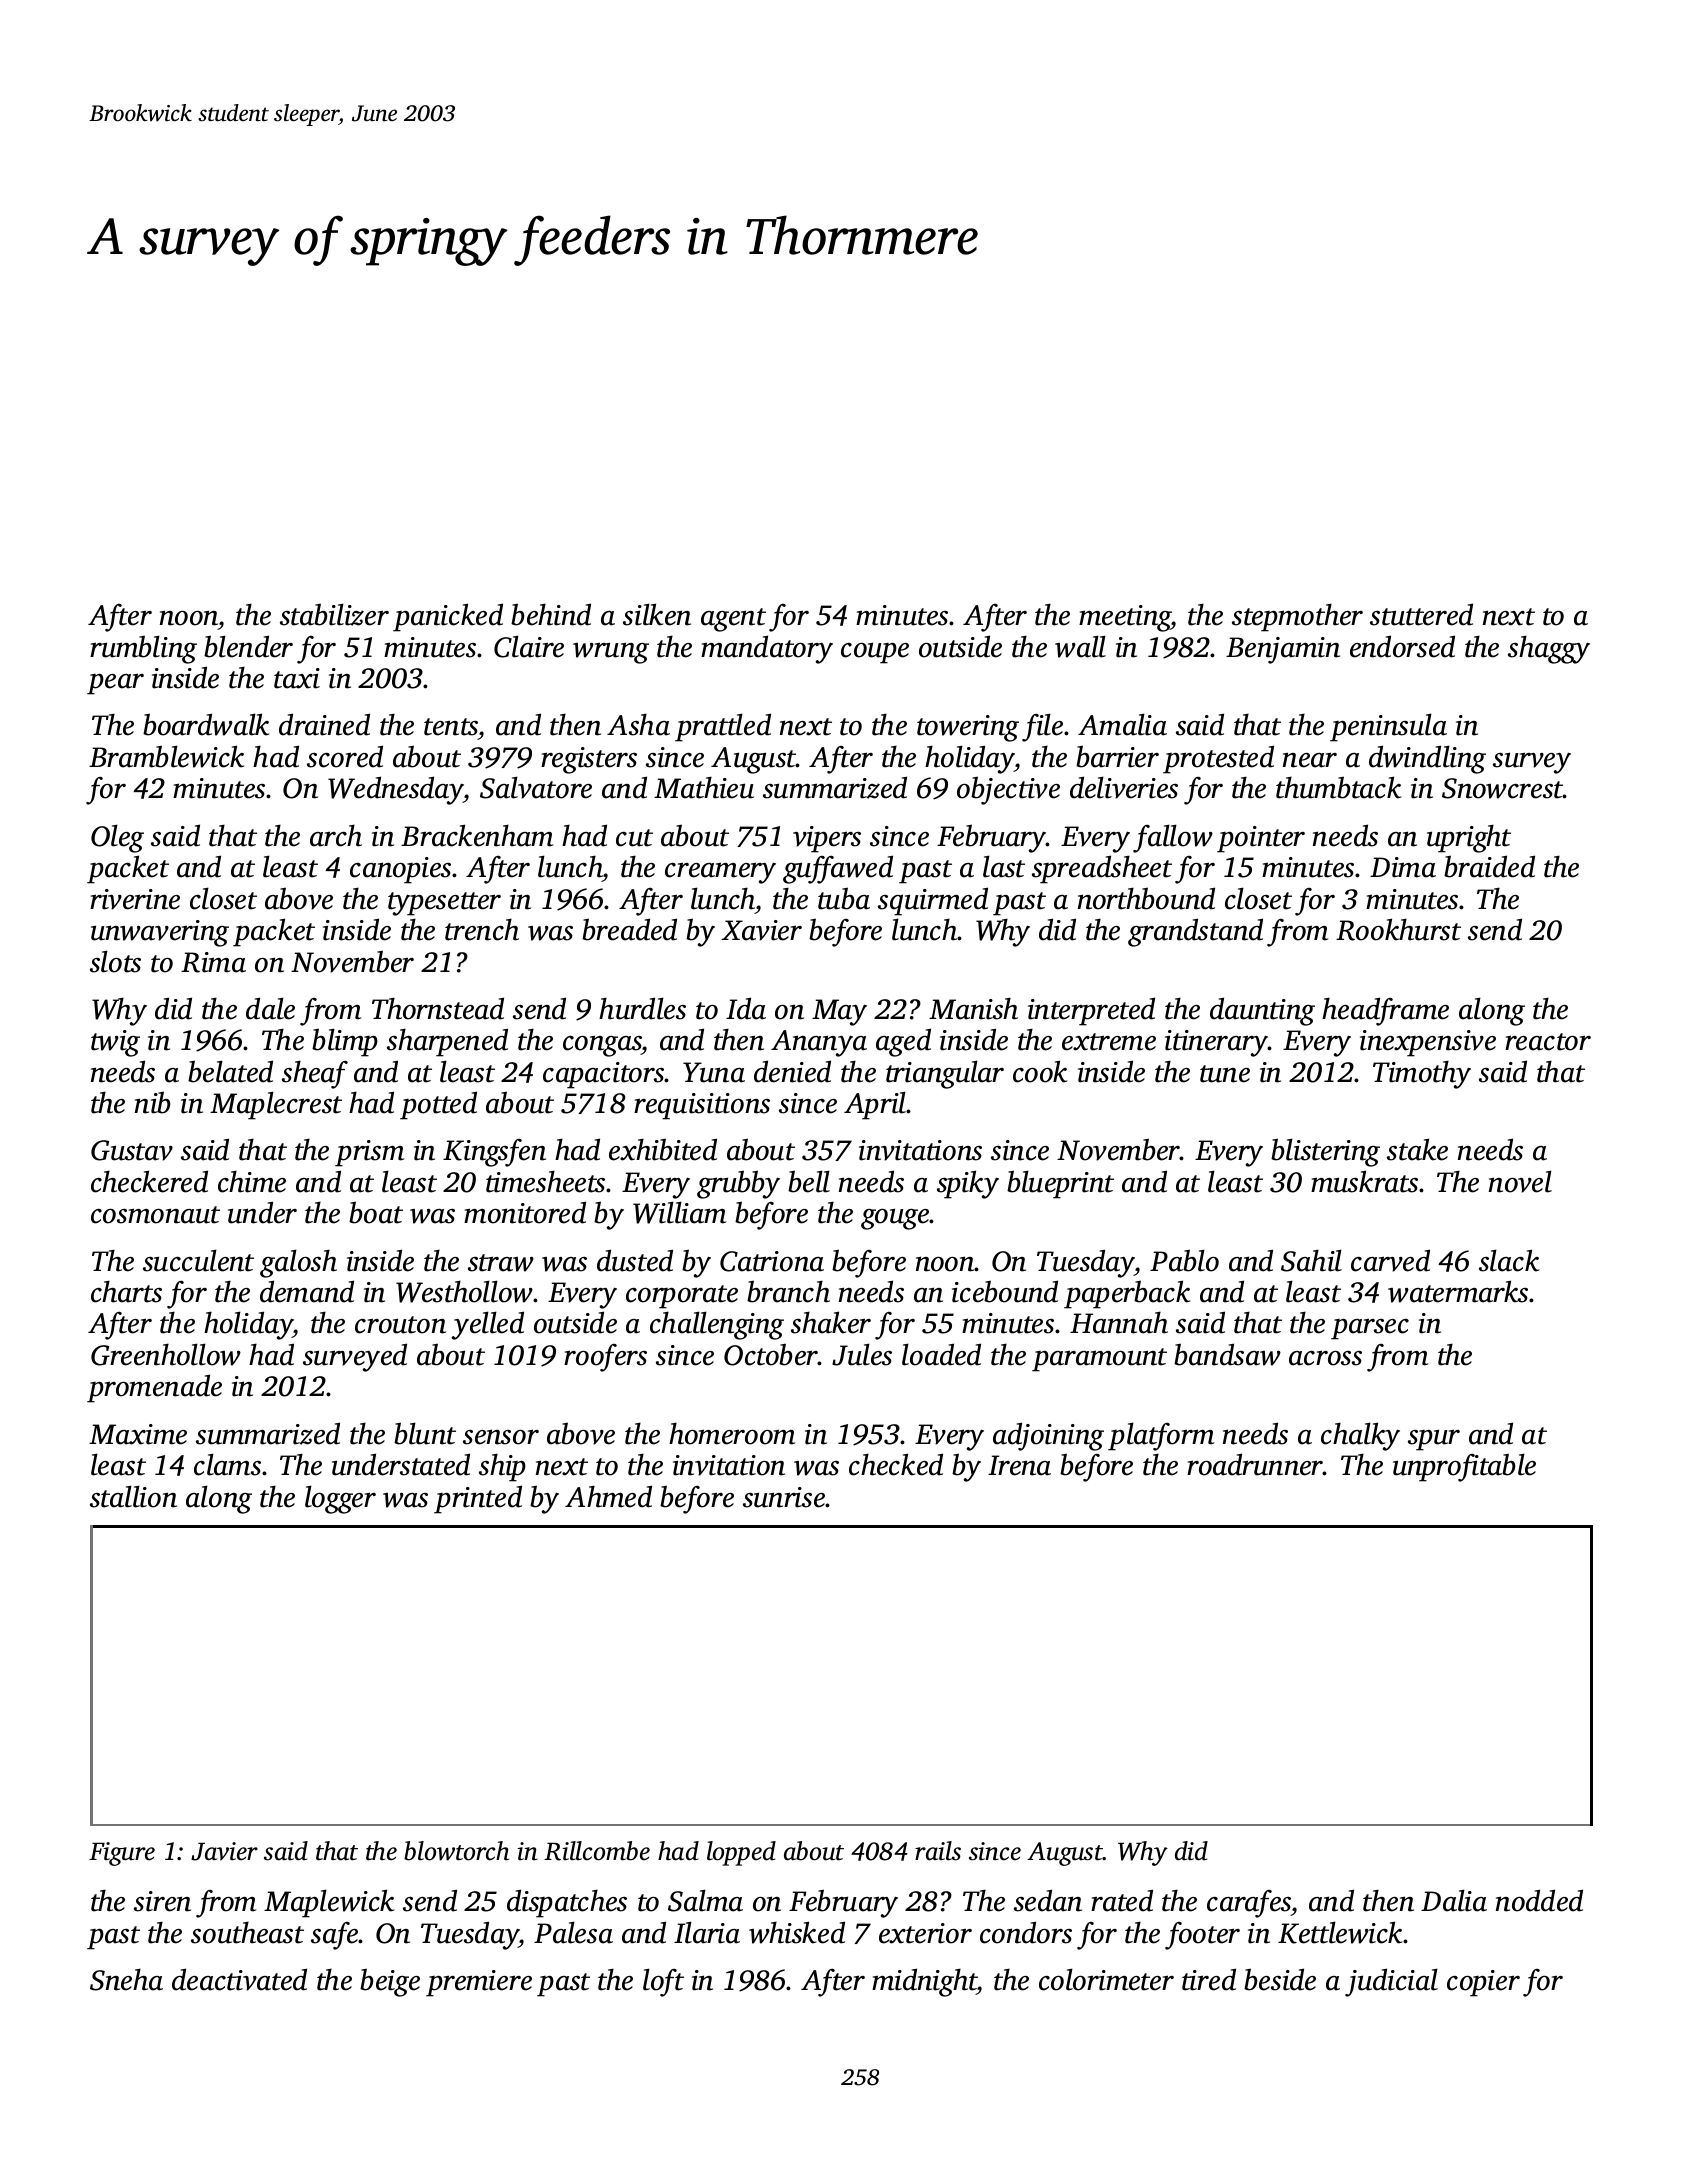 This document has height=2178, width=1683. Describe the element at coordinates (657, 614) in the document. I see `silken` at that location.
